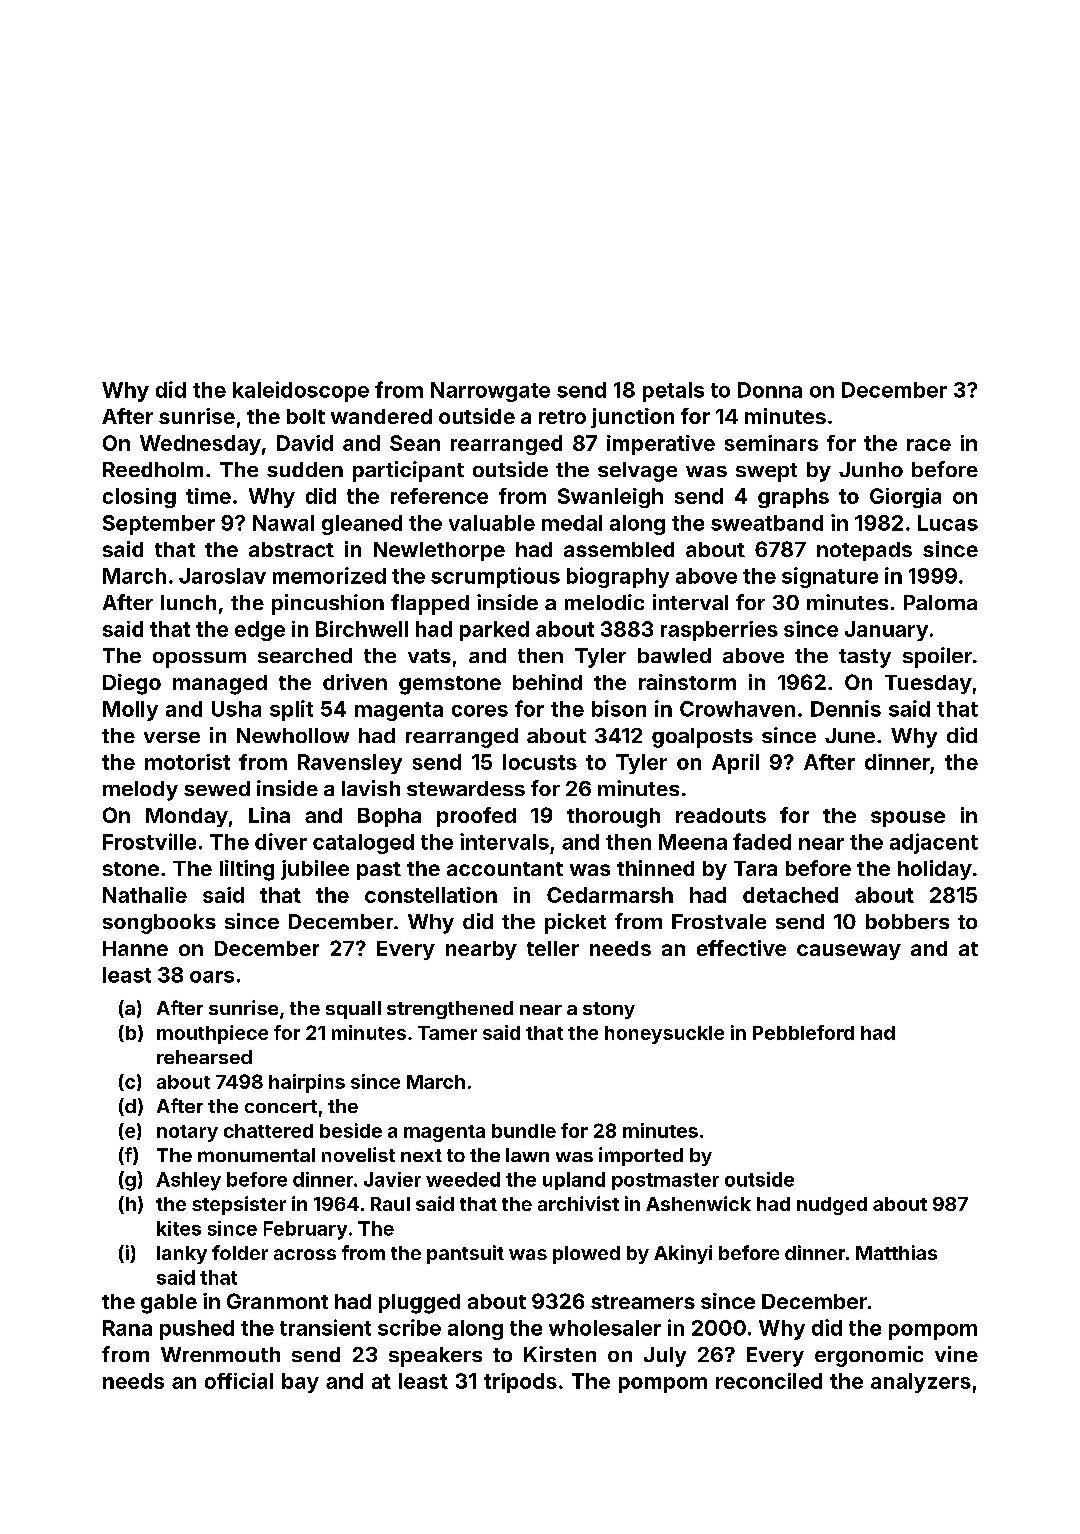  I want to click on Tuesday, so click(928, 684).
